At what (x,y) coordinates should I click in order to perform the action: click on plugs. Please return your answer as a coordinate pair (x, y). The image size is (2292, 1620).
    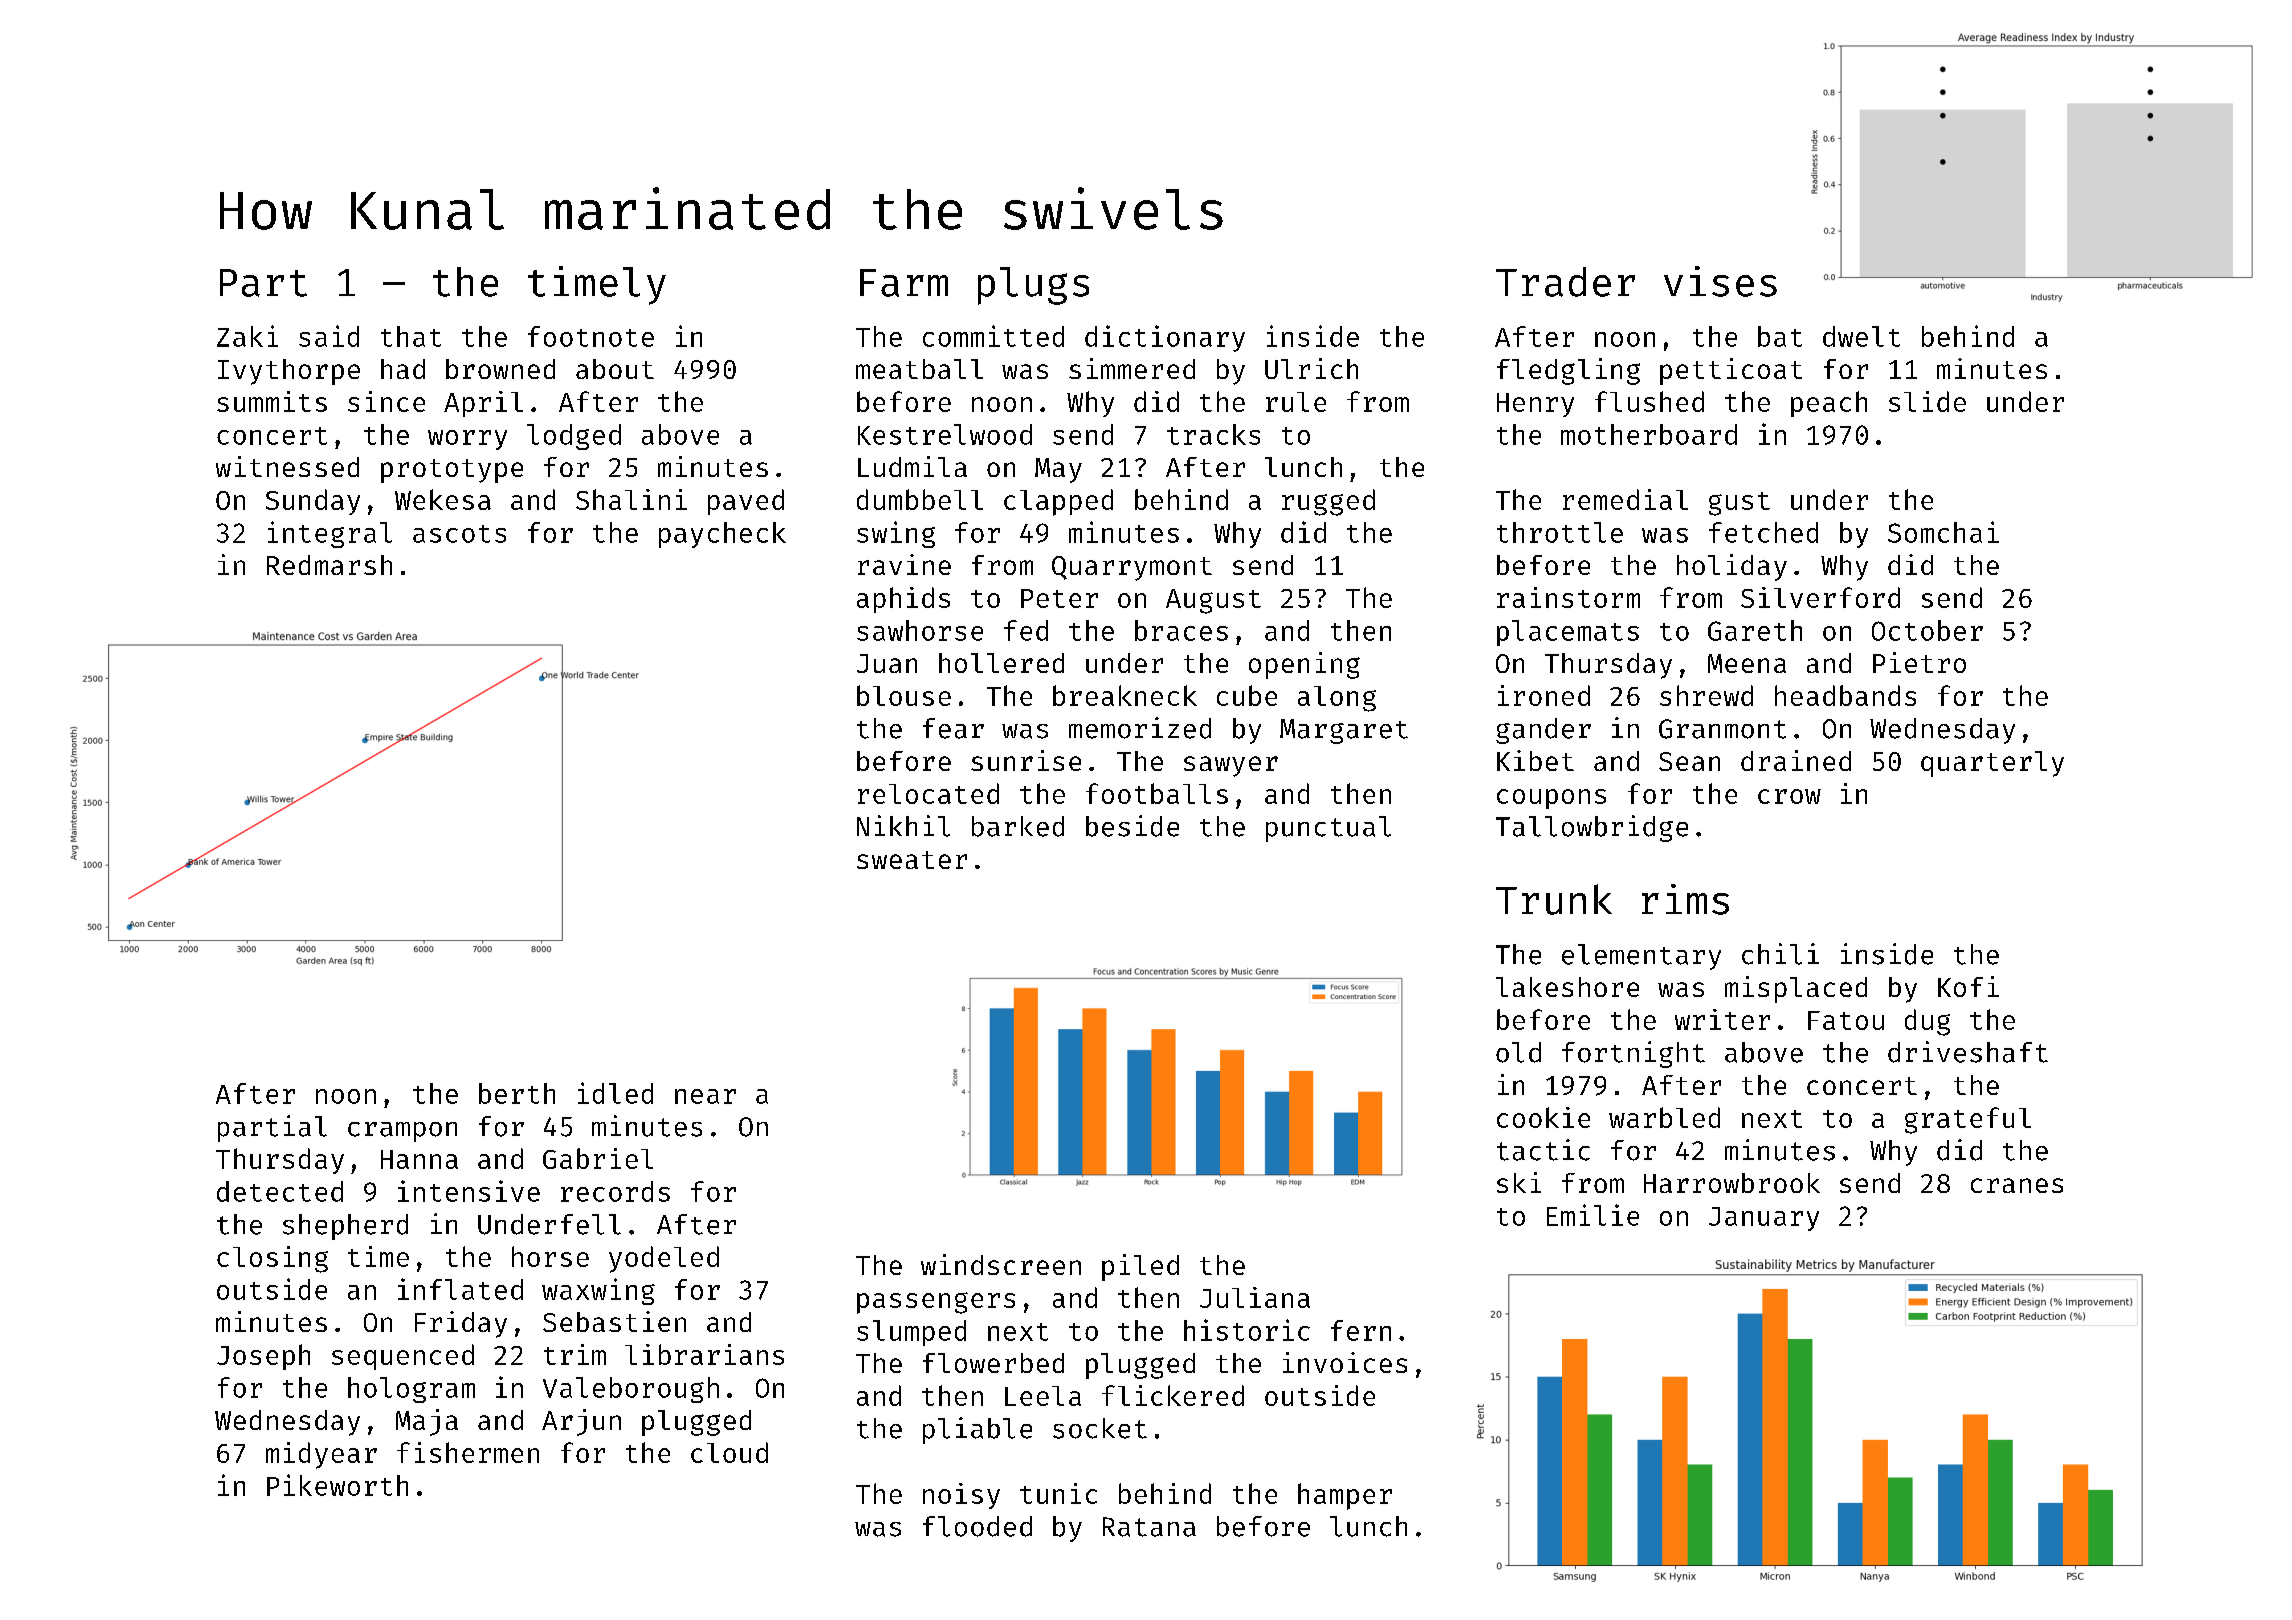
    Looking at the image, I should click on (1033, 286).
